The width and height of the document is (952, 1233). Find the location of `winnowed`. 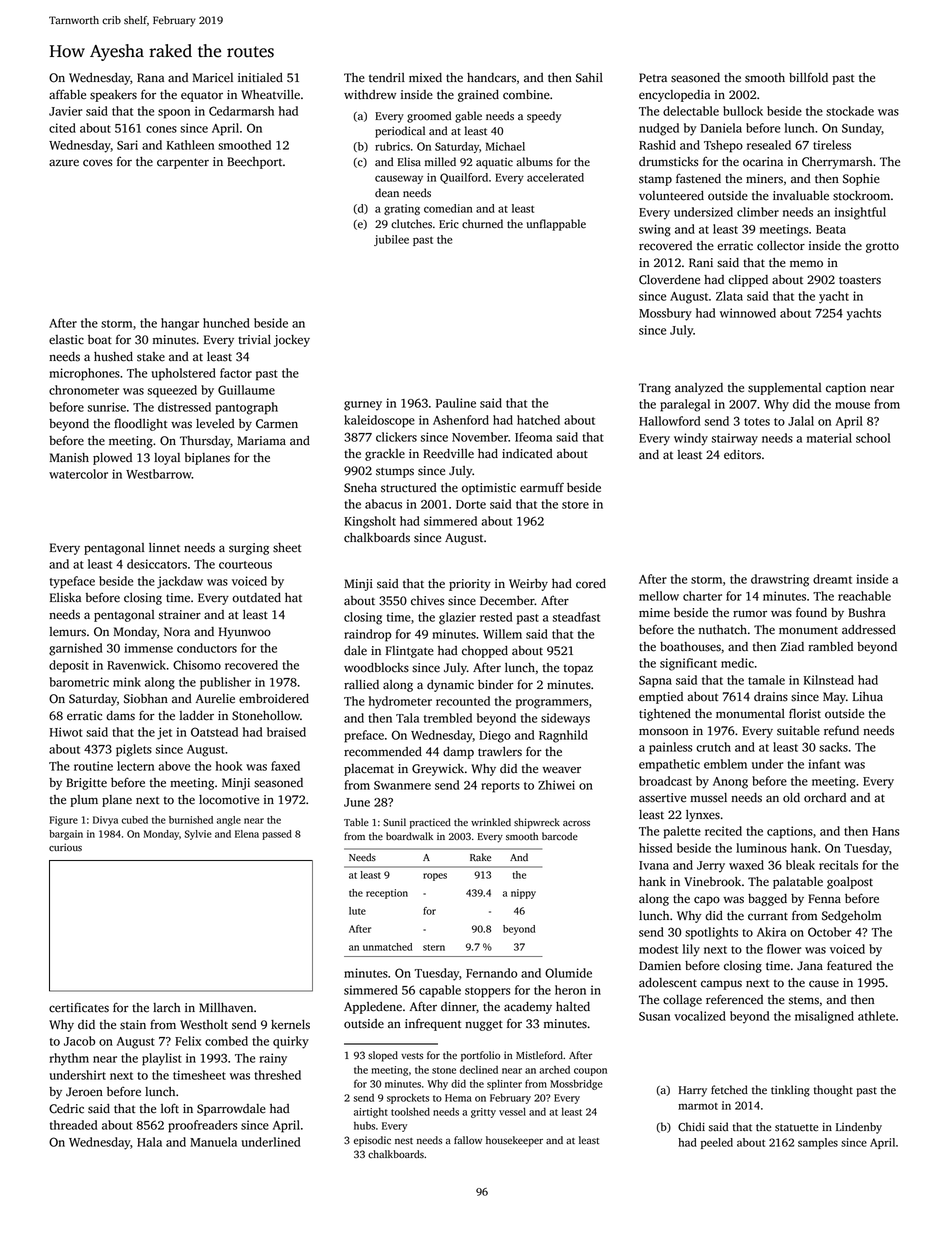

winnowed is located at coordinates (748, 313).
